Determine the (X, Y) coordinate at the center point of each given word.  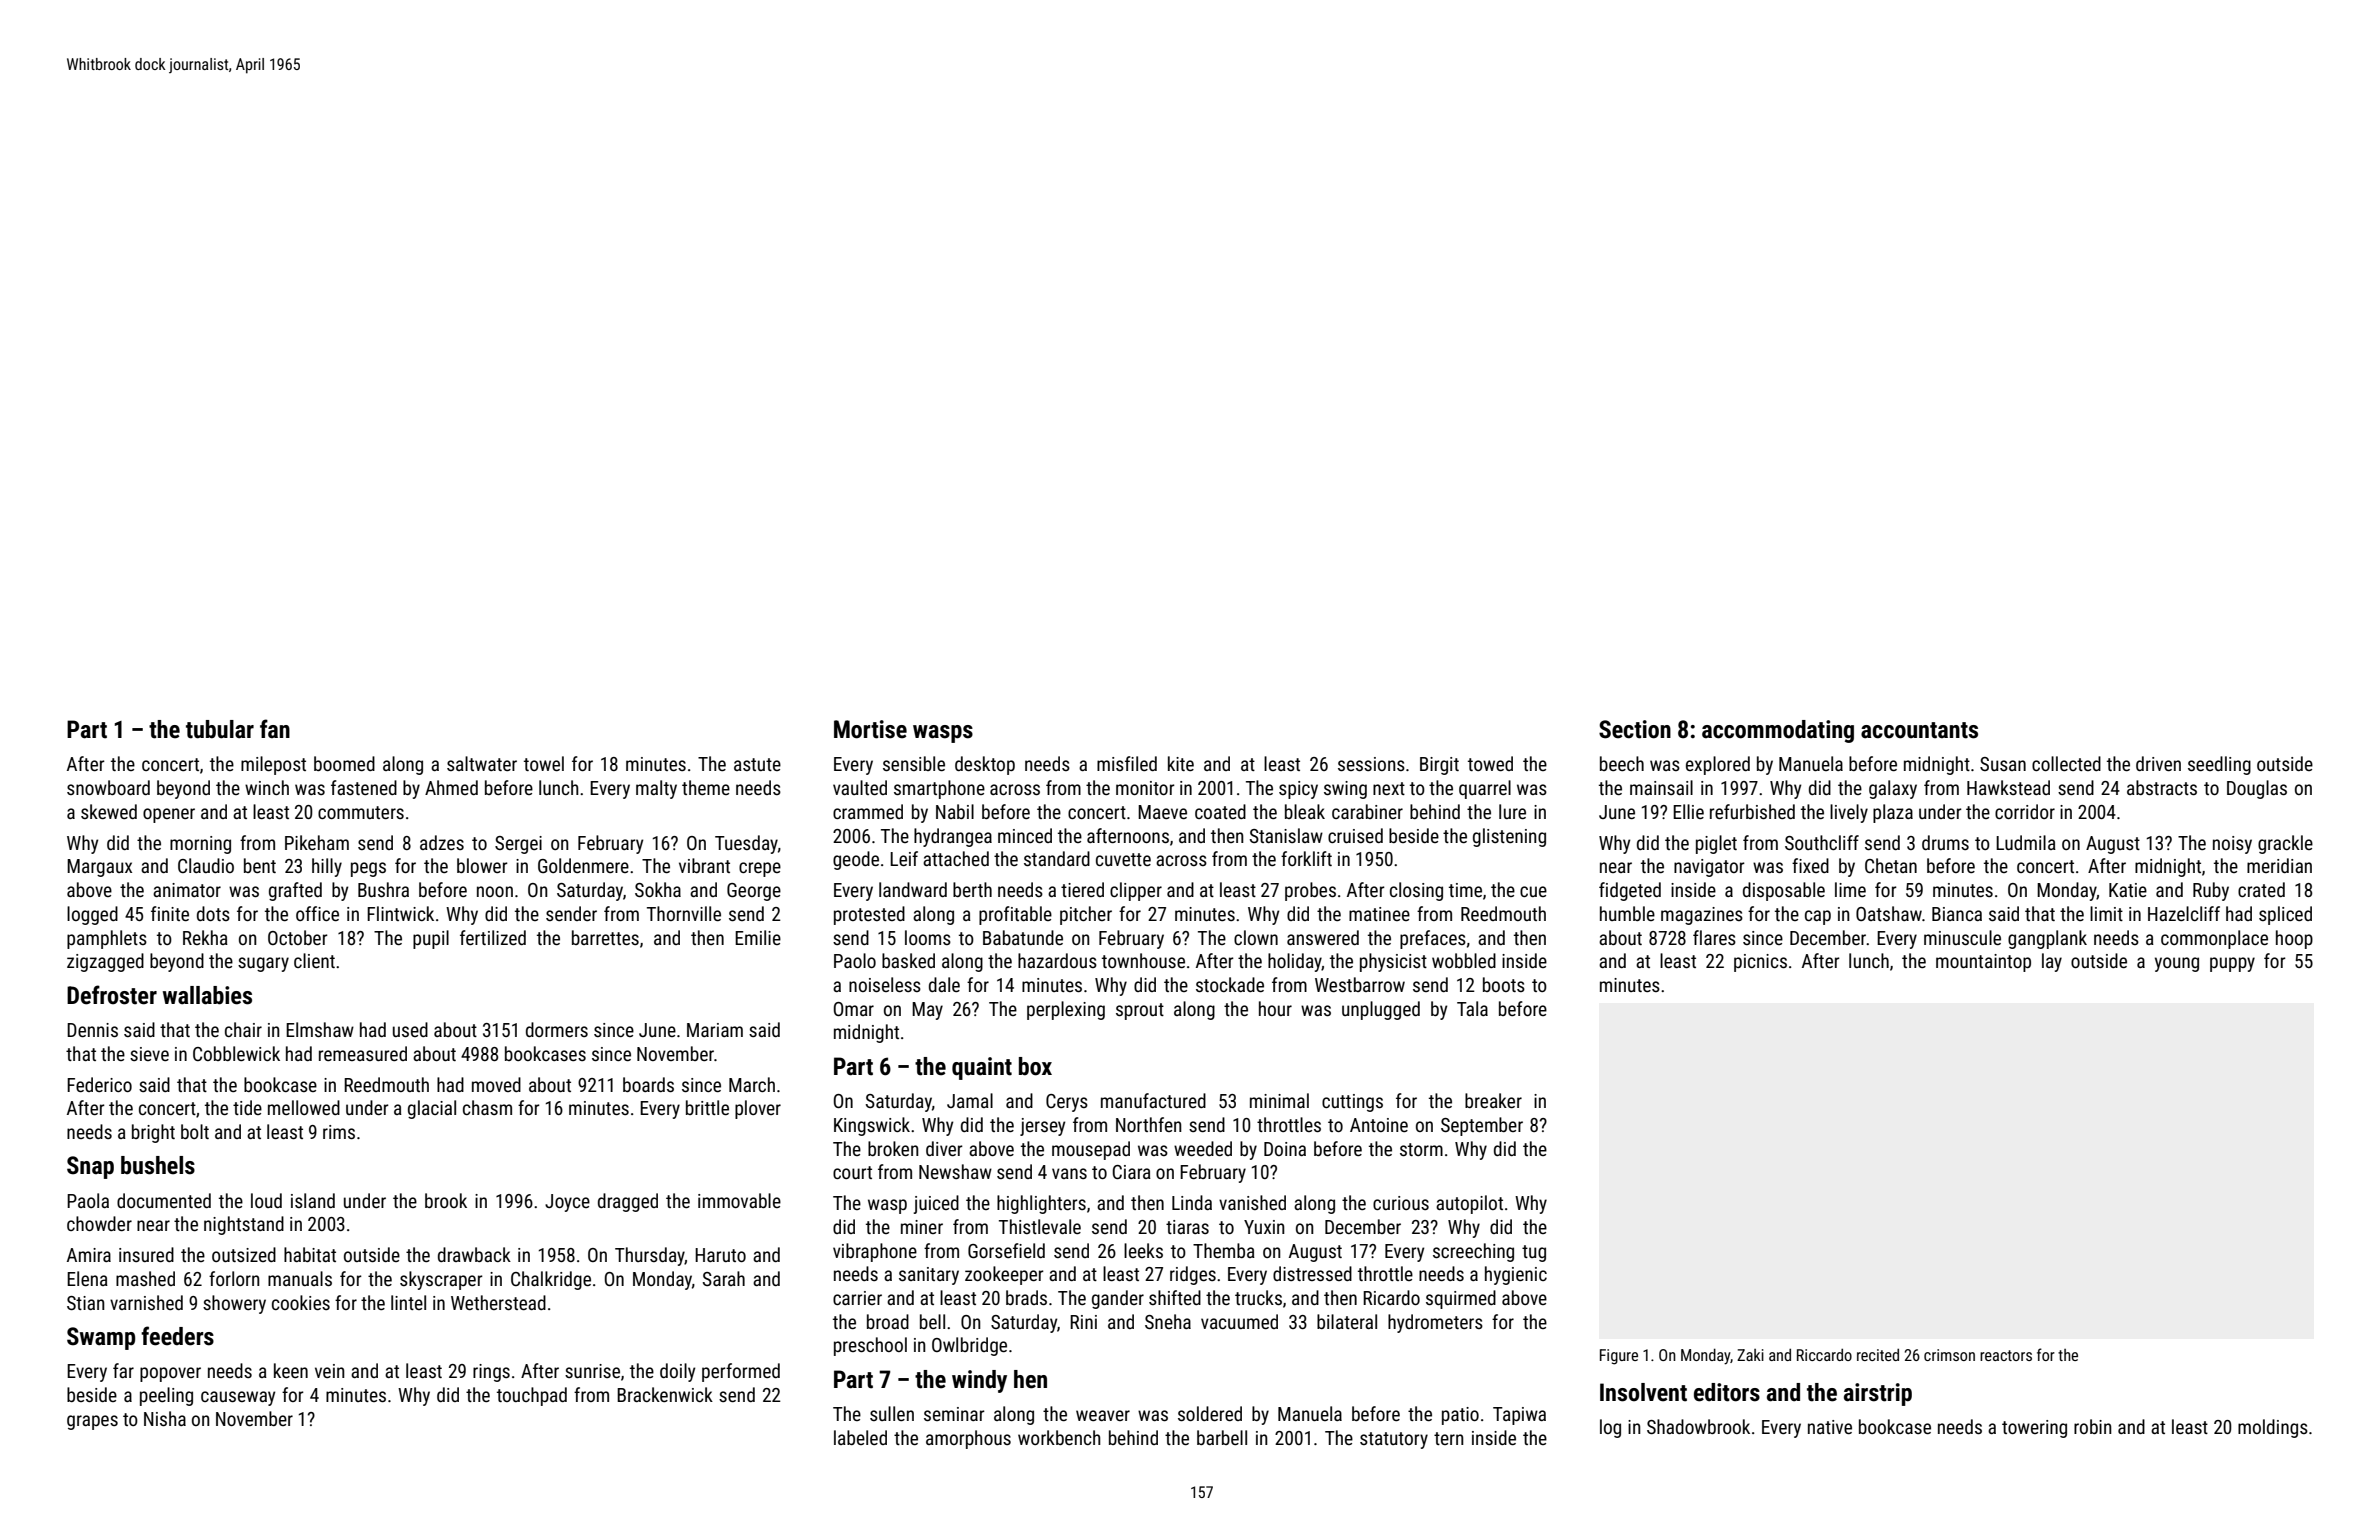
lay (2052, 962)
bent (260, 865)
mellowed (304, 1107)
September (1482, 1126)
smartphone (939, 789)
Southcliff (1822, 842)
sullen (892, 1413)
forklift (1306, 858)
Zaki (1750, 1355)
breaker (1493, 1100)
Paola (88, 1200)
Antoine (1379, 1125)
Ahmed (451, 787)
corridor (2025, 811)
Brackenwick (665, 1394)
